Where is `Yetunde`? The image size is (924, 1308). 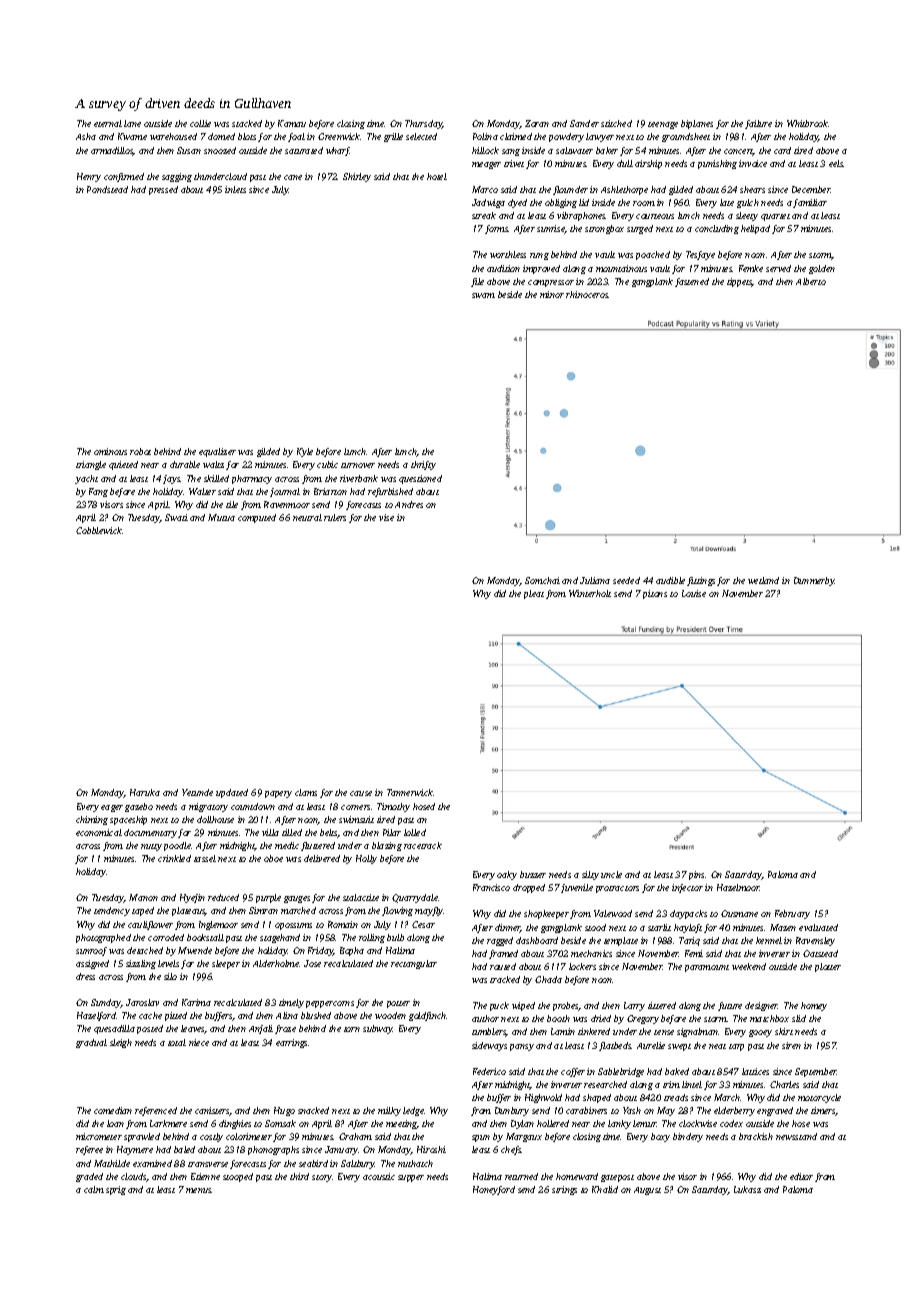 Yetunde is located at coordinates (197, 792).
